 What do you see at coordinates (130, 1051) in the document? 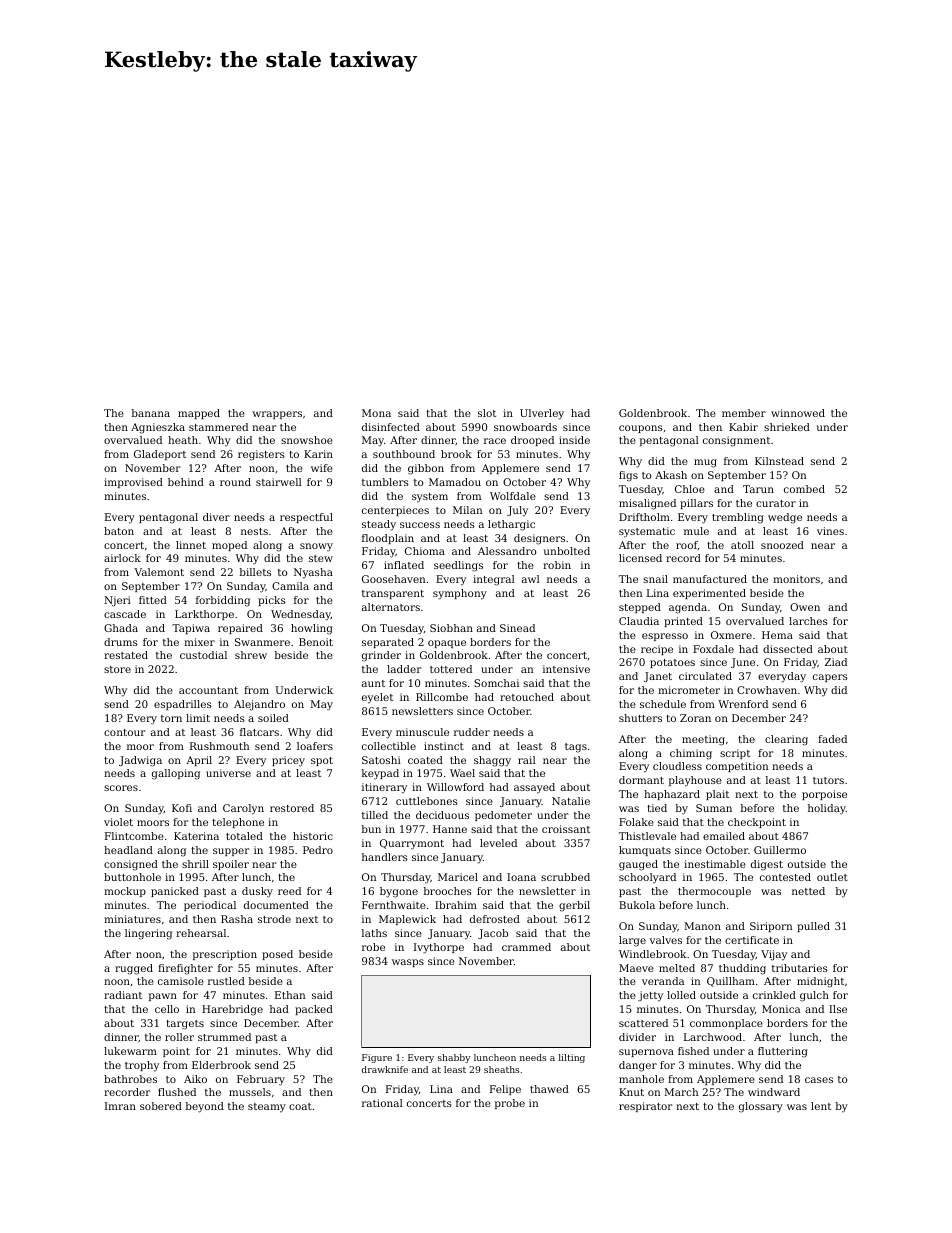
I see `lukewarm` at bounding box center [130, 1051].
